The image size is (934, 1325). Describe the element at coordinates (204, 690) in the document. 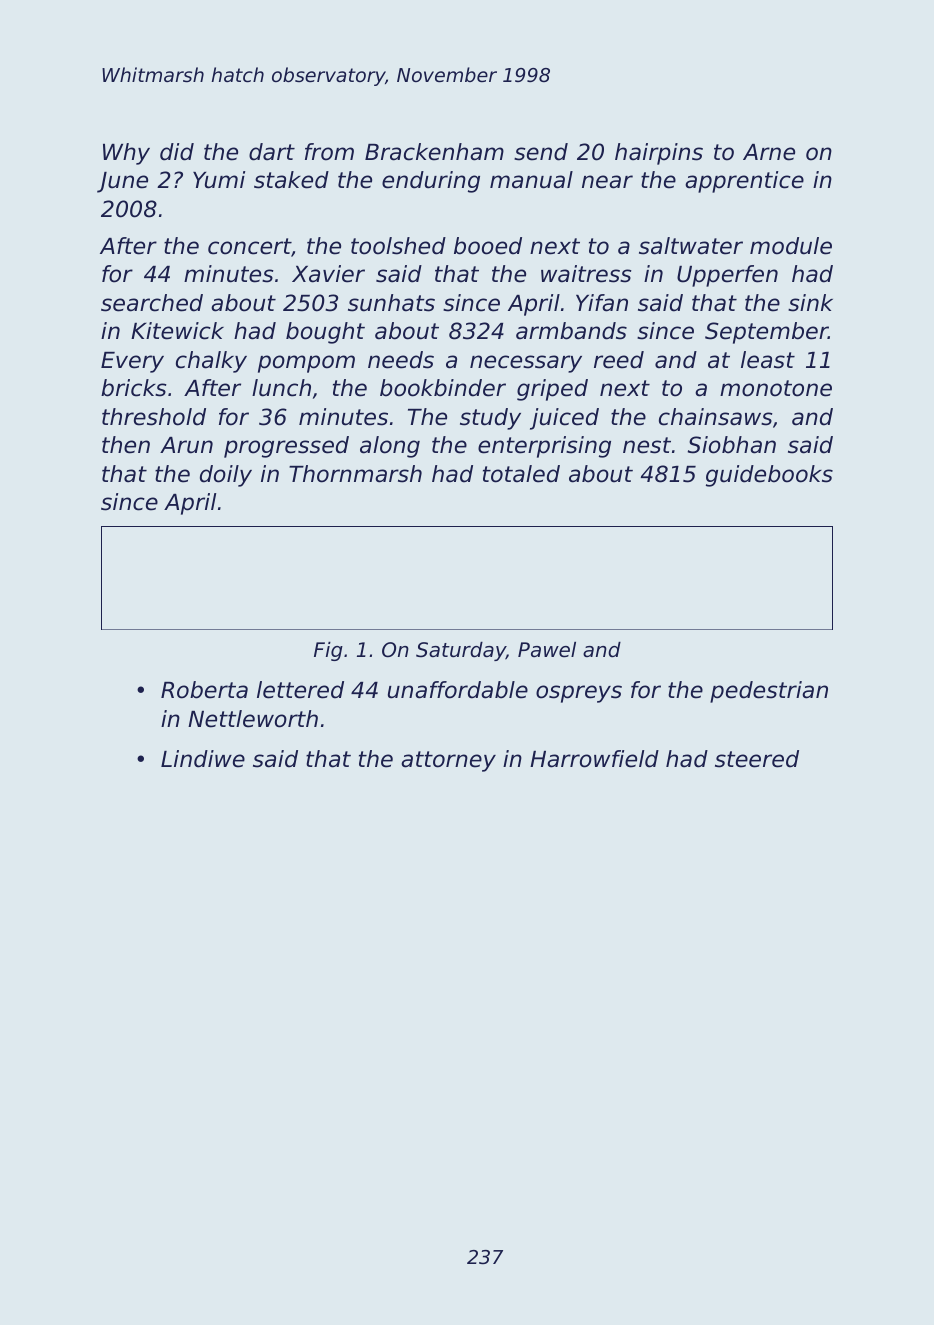

I see `Roberta` at that location.
